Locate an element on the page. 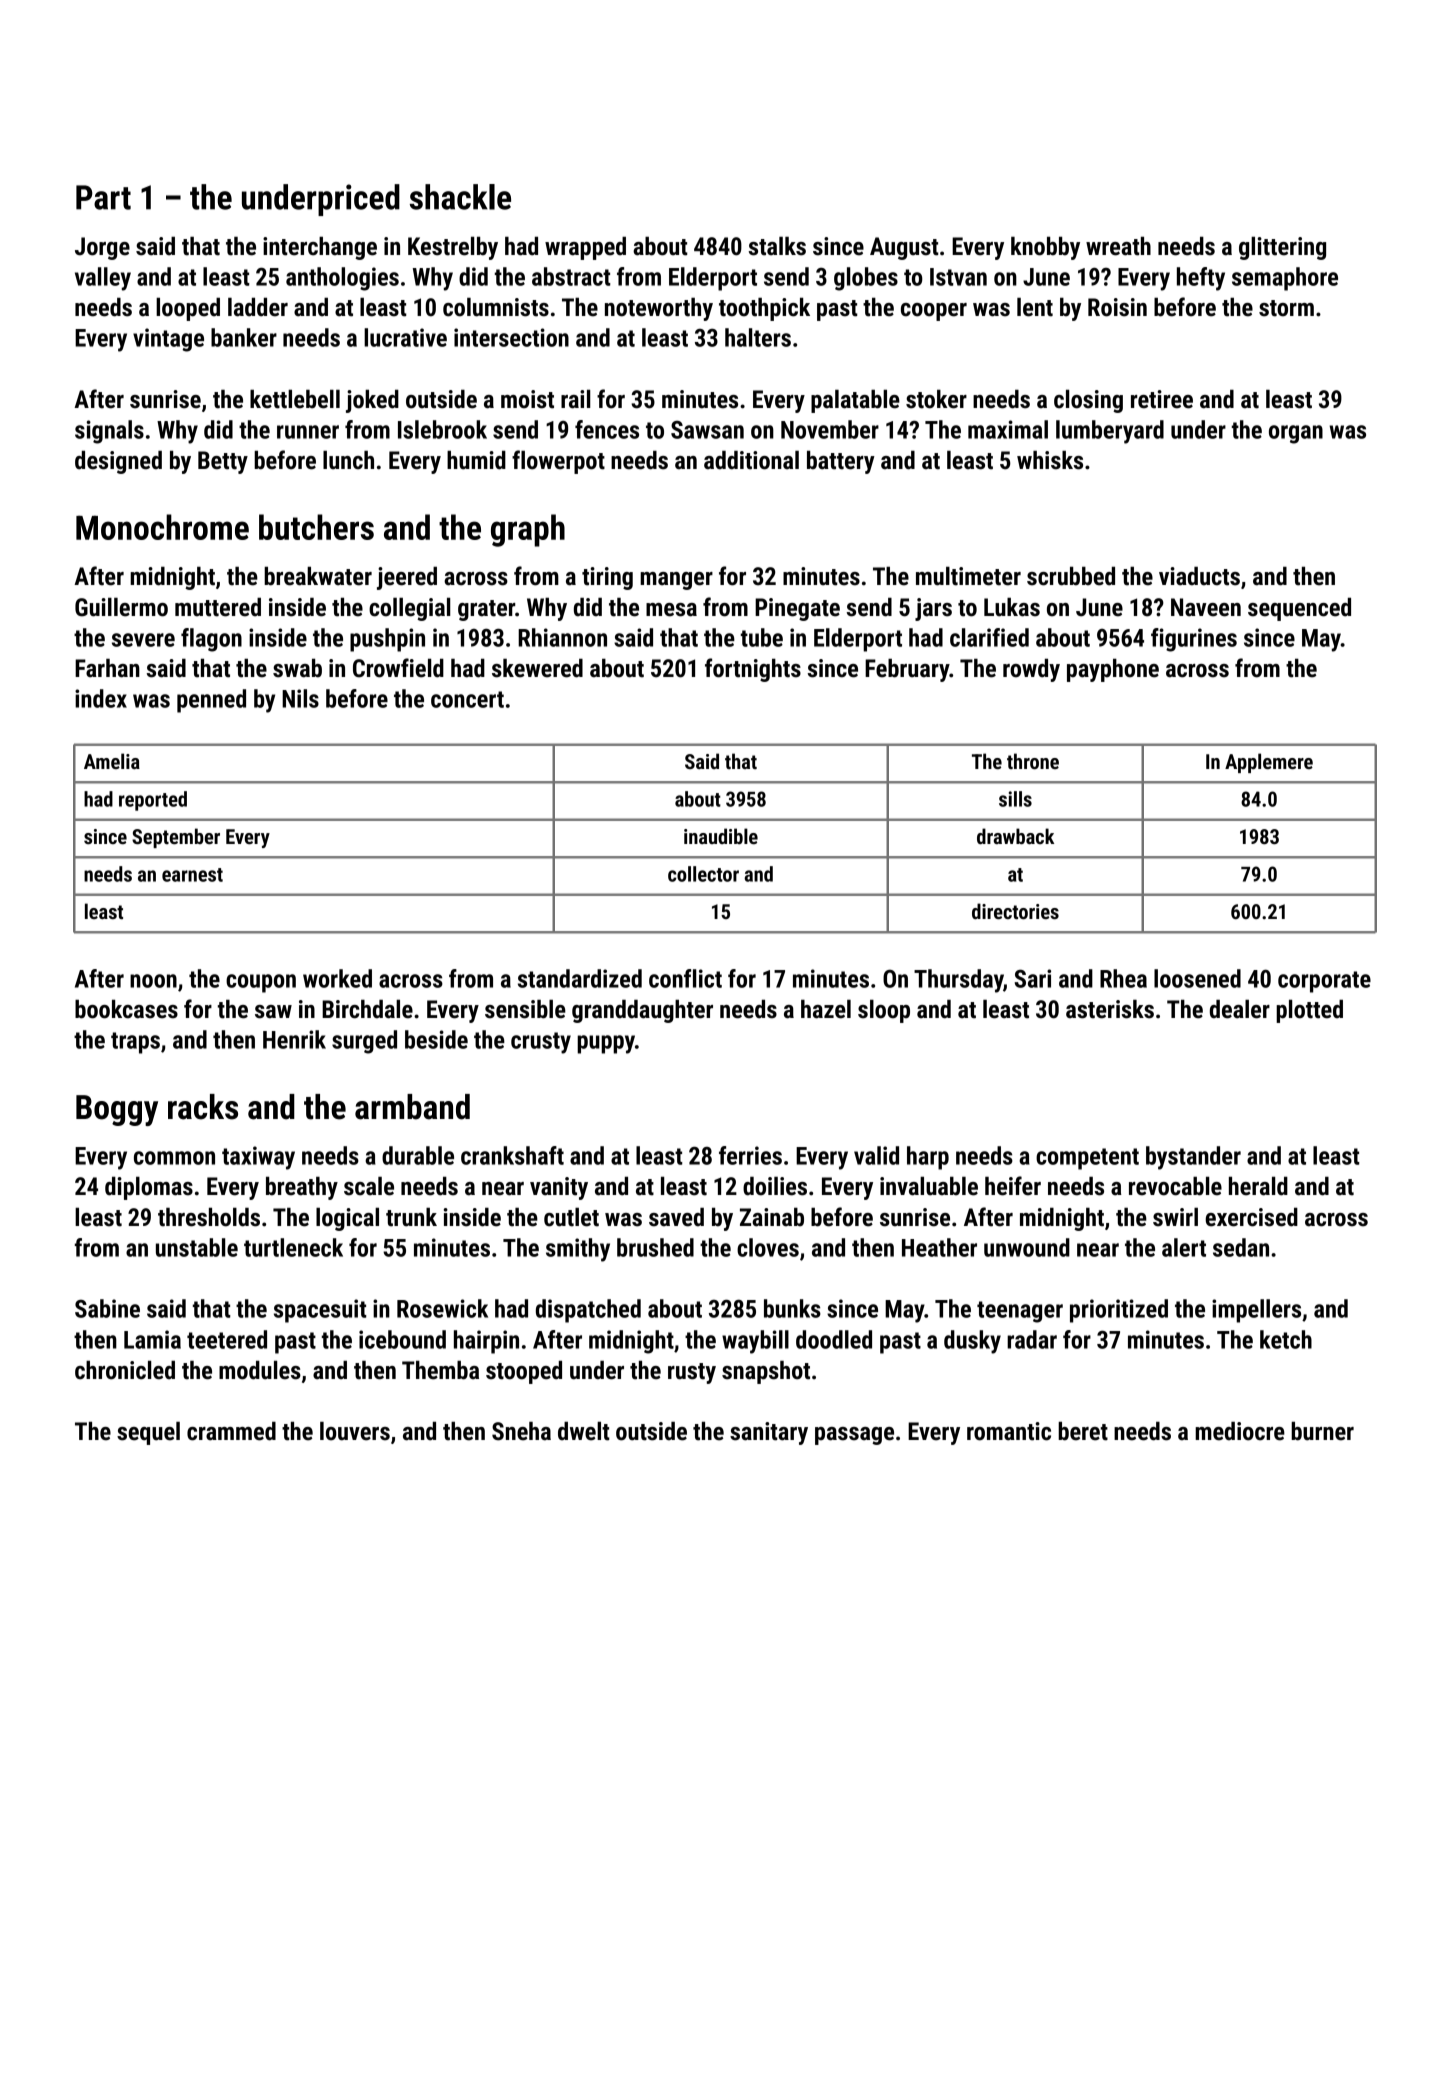 The height and width of the document is (2100, 1450). flowerpot is located at coordinates (558, 462).
